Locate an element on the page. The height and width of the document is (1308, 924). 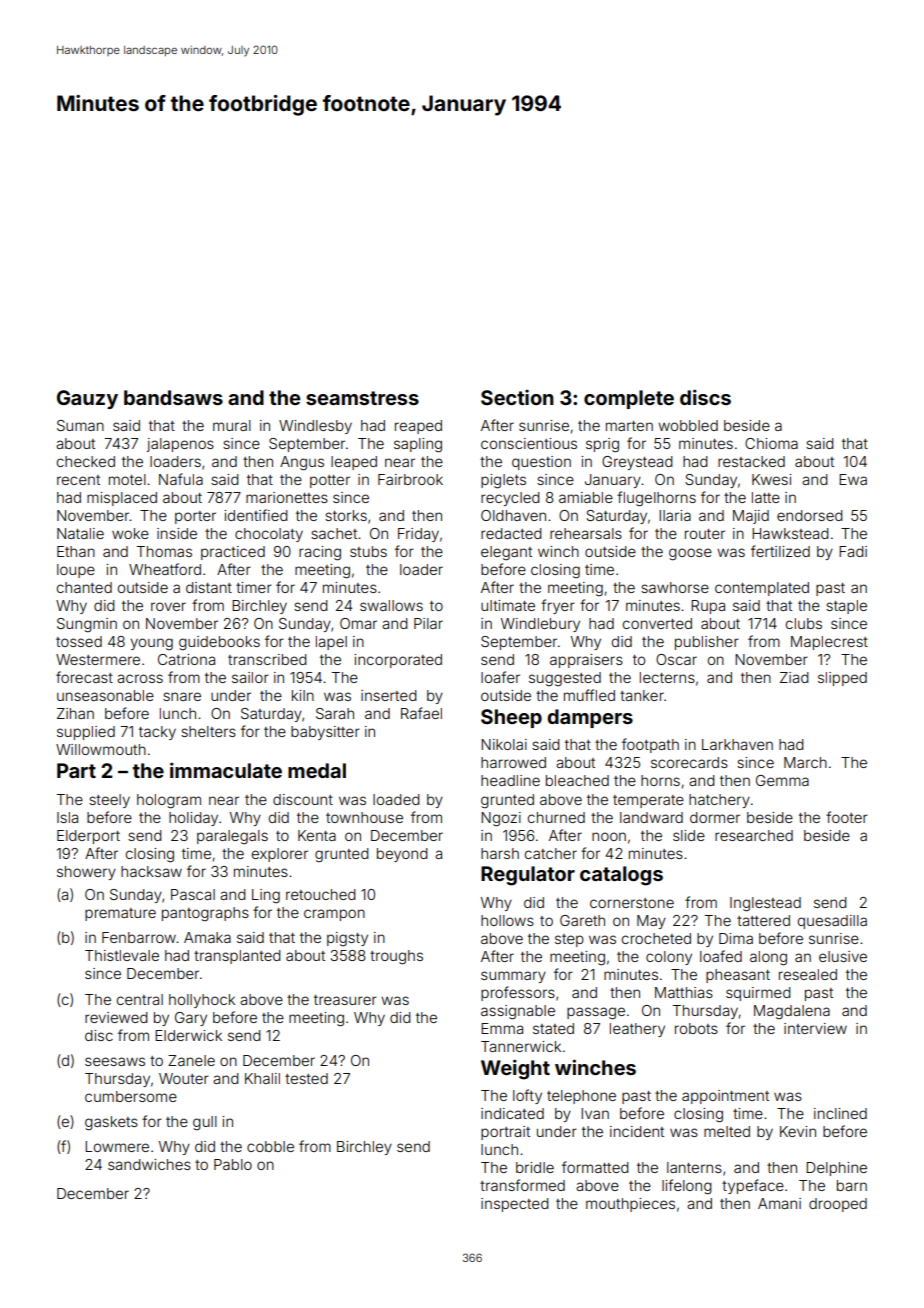
mouthpieces is located at coordinates (630, 1205).
